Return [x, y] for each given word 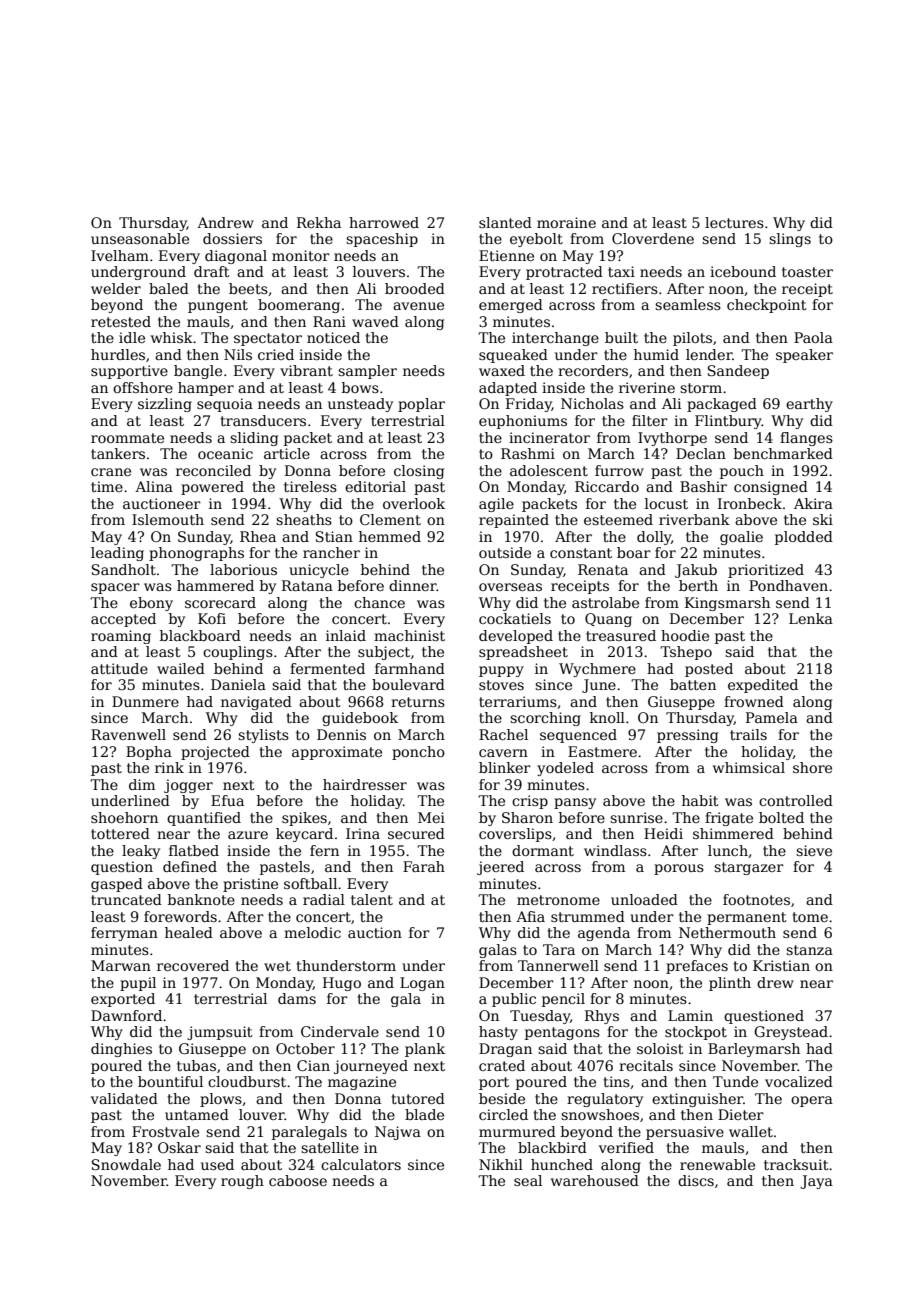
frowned [754, 701]
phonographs [196, 554]
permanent [747, 918]
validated [124, 1098]
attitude [119, 668]
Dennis [341, 734]
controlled [796, 800]
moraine [566, 222]
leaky [141, 852]
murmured [517, 1131]
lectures [734, 222]
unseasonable [140, 238]
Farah [424, 866]
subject [384, 653]
